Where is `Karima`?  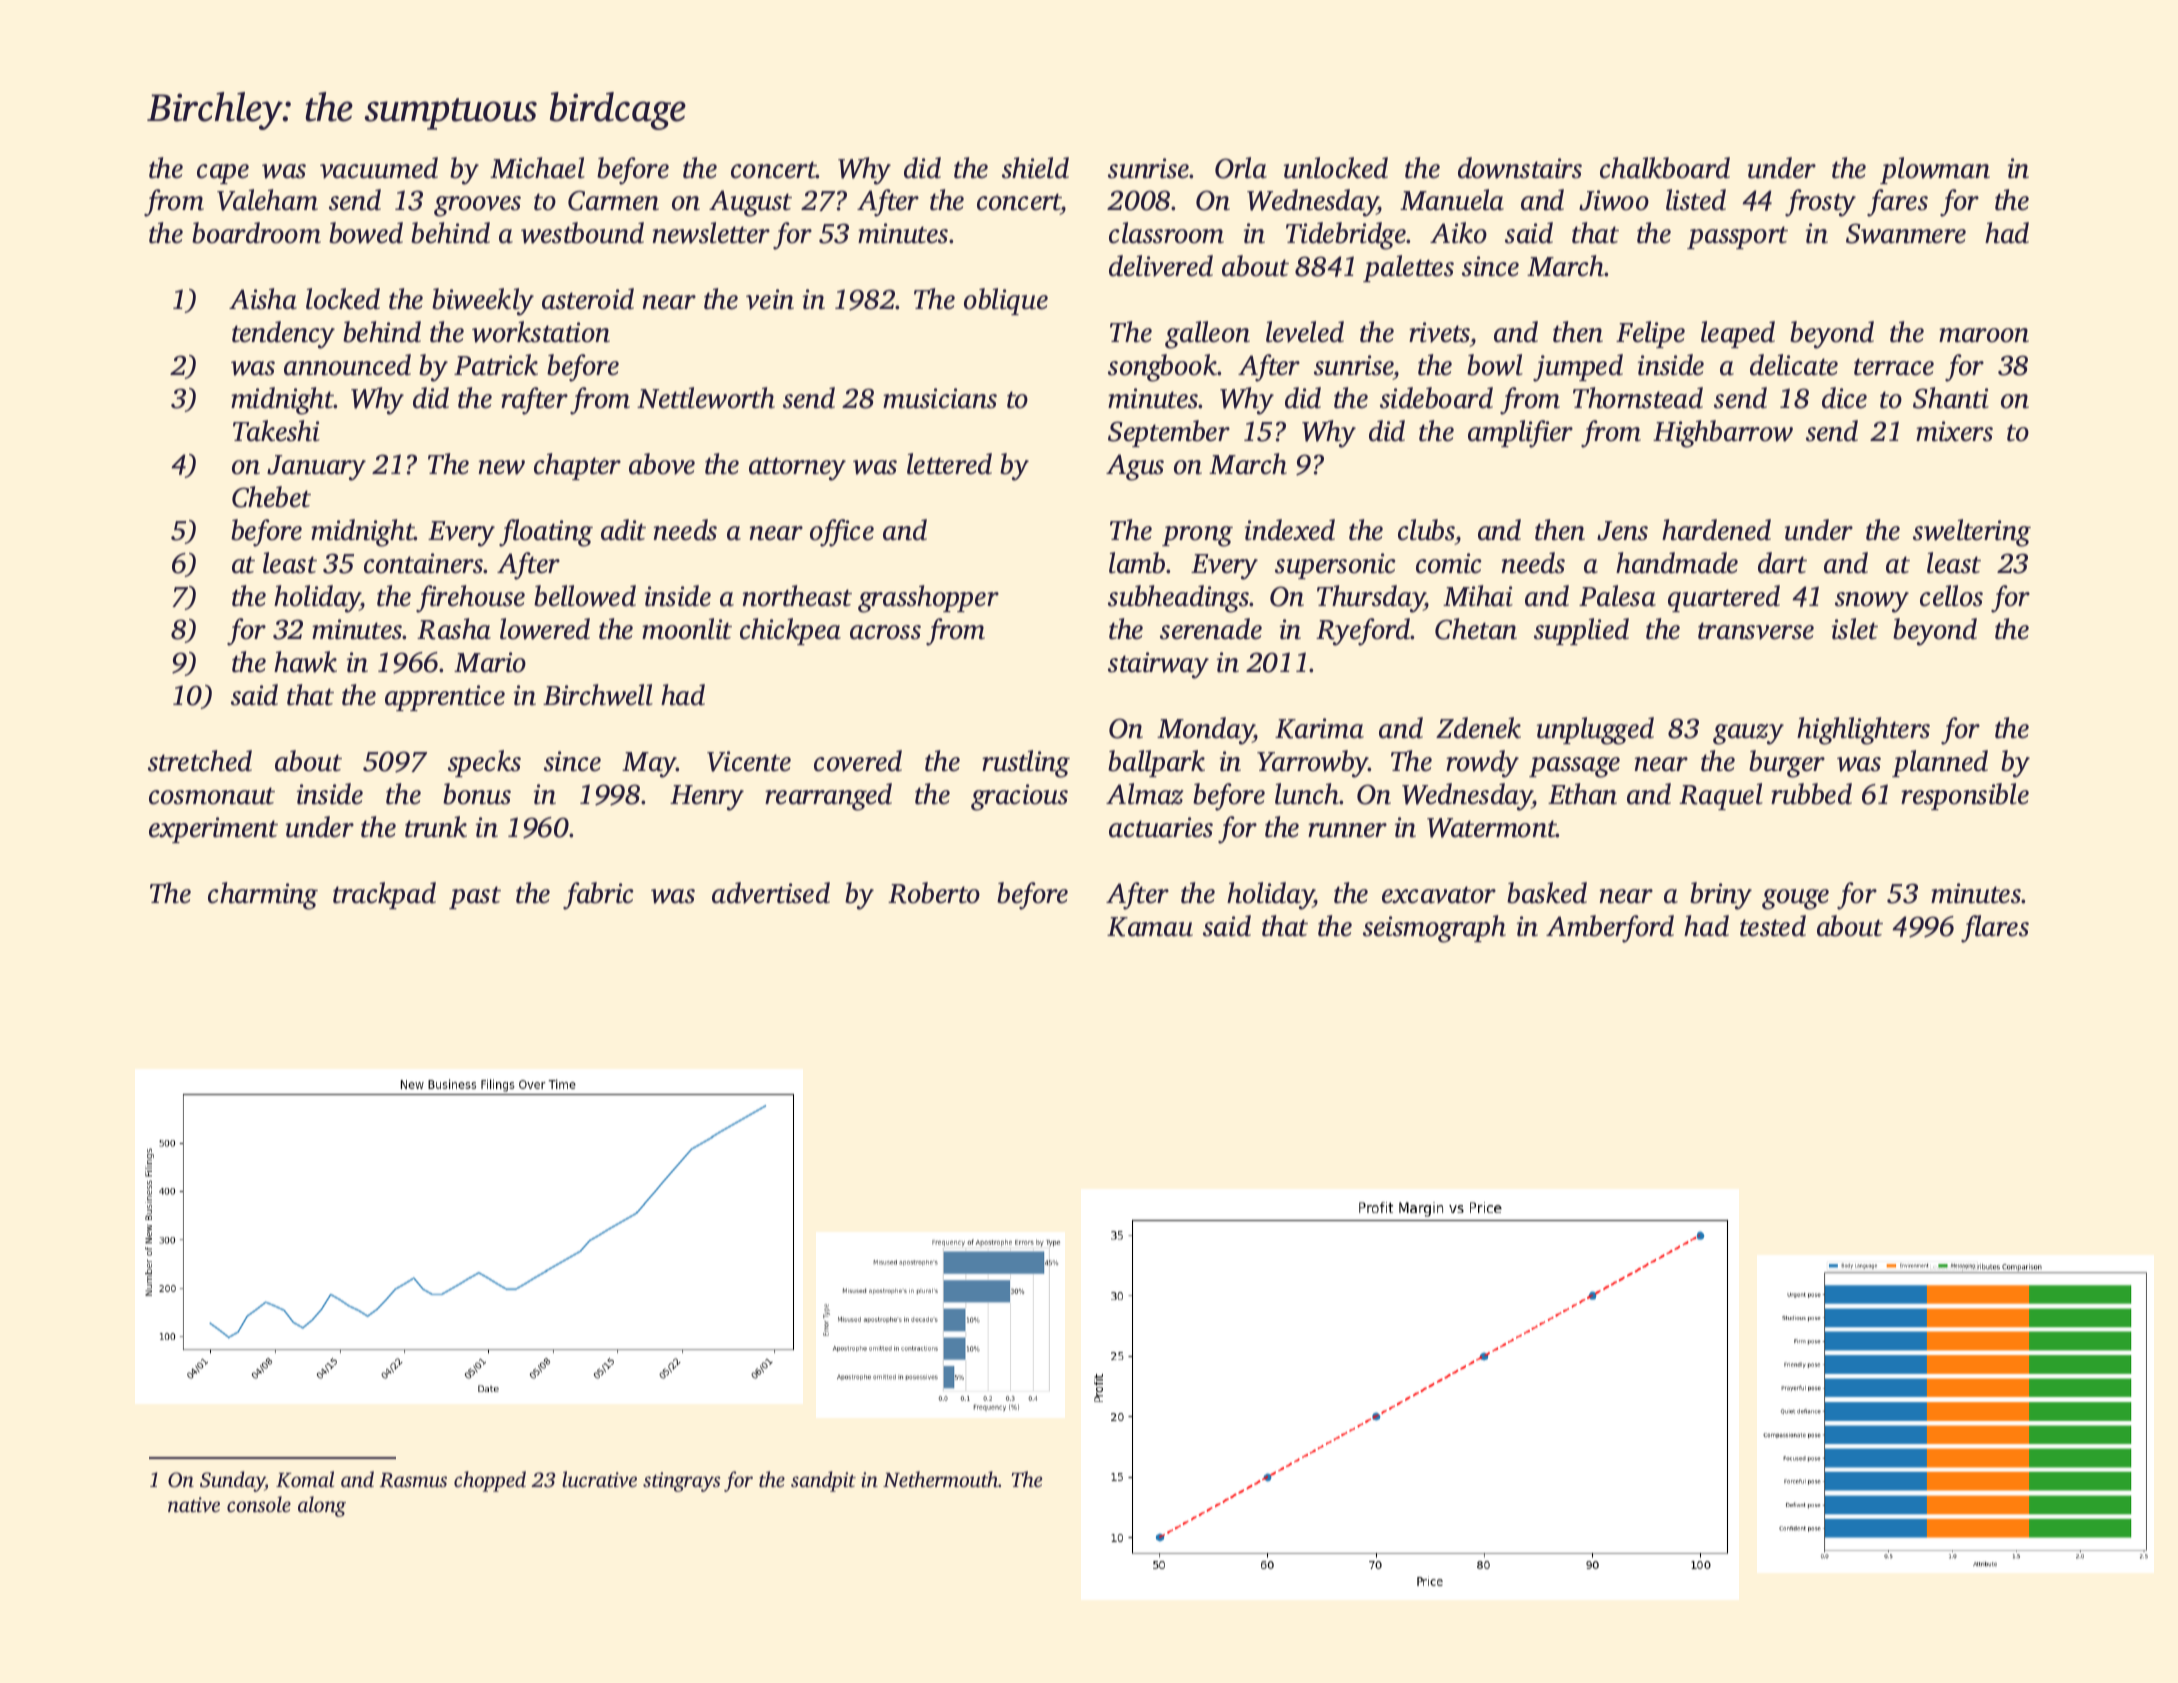
Karima is located at coordinates (1319, 728).
